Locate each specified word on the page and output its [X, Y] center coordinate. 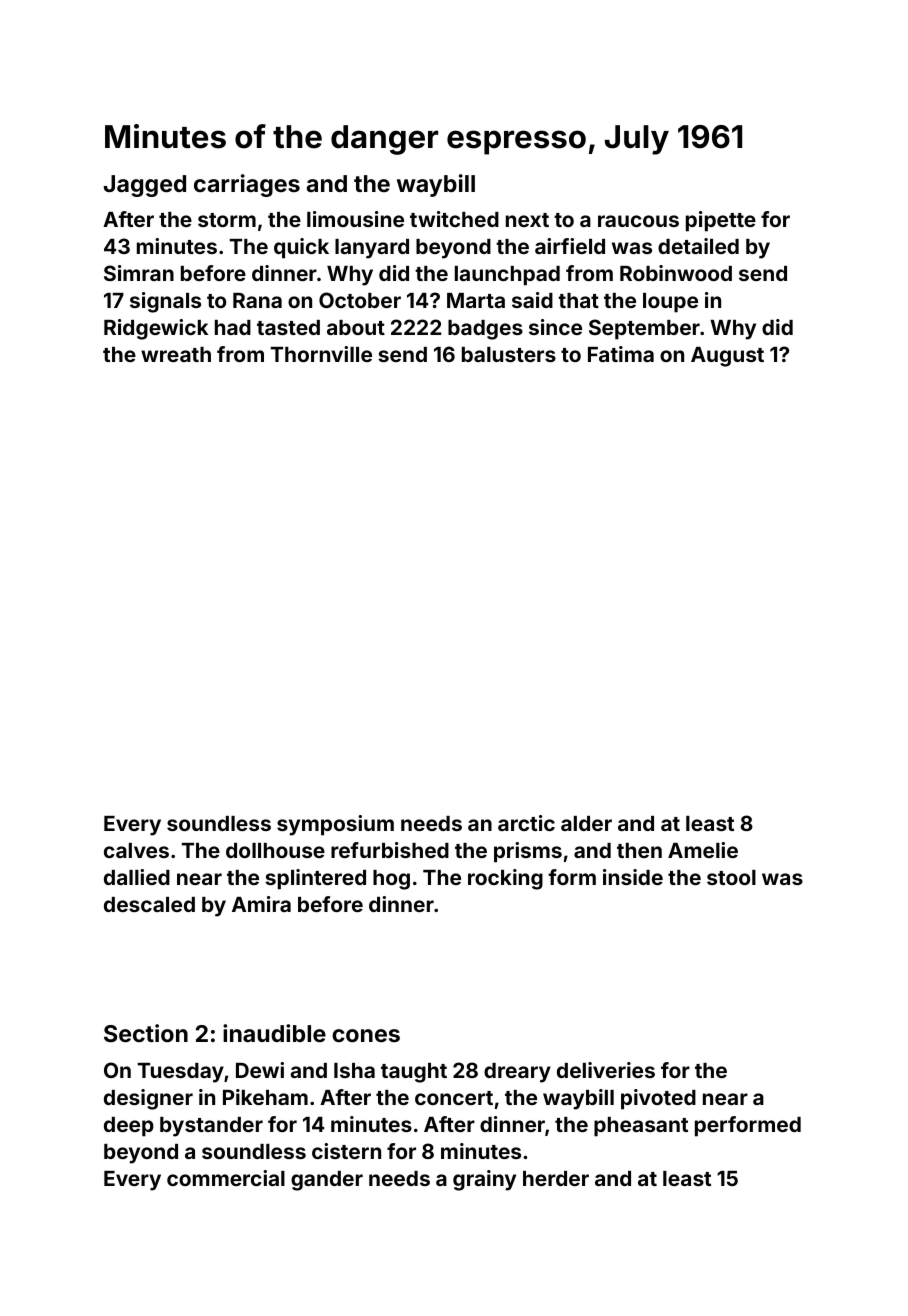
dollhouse [275, 850]
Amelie [703, 850]
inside [633, 877]
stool [731, 877]
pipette [721, 221]
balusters [509, 354]
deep [129, 1127]
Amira [261, 904]
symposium [335, 825]
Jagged [145, 186]
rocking [505, 879]
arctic [526, 823]
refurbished [390, 850]
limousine [355, 219]
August [727, 357]
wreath [176, 354]
